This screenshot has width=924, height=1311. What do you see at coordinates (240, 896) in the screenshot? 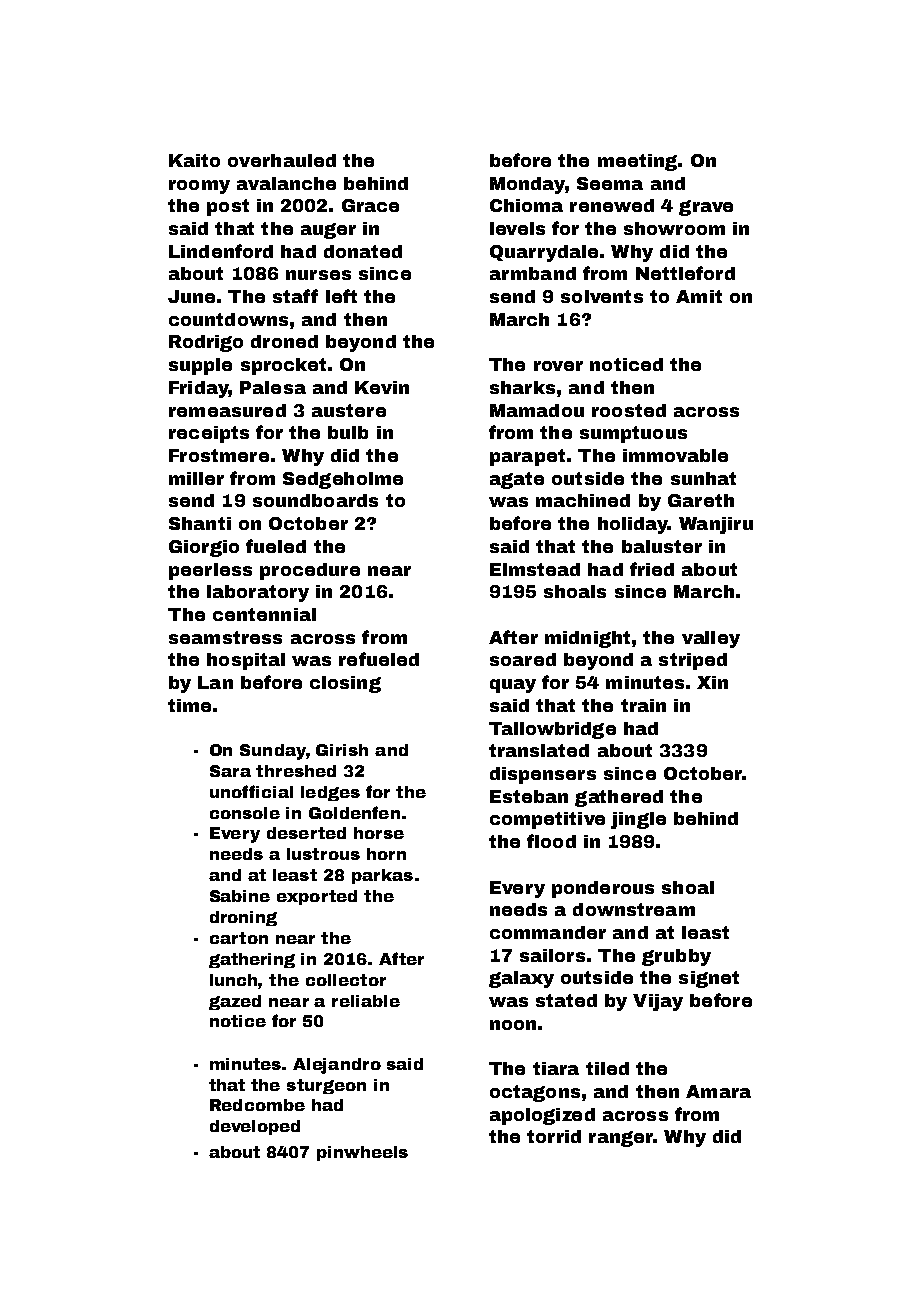
I see `Sabine` at bounding box center [240, 896].
